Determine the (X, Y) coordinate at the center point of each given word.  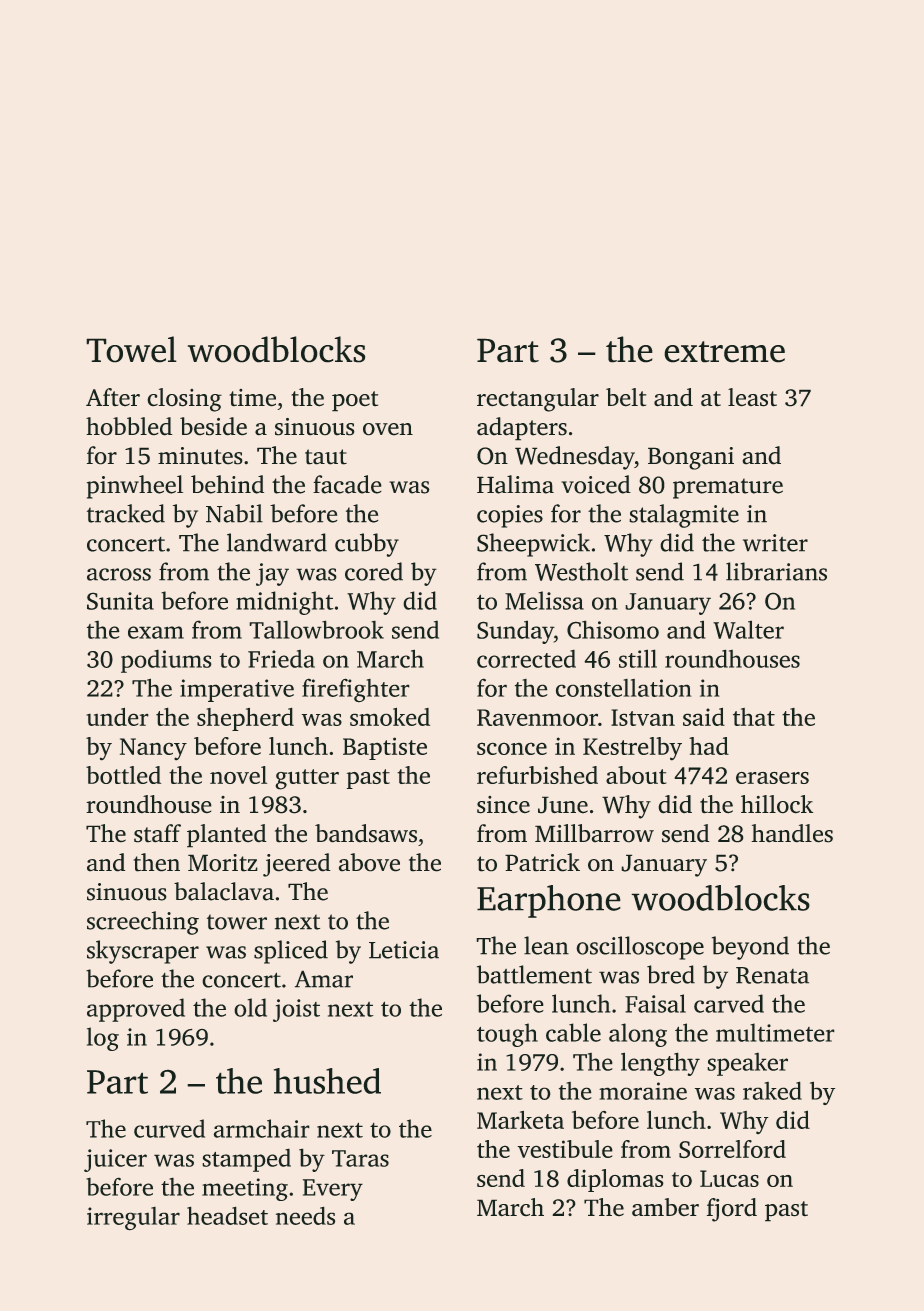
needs (305, 1215)
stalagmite (684, 516)
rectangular (538, 400)
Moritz (223, 863)
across (119, 574)
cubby (367, 545)
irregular (133, 1218)
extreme (724, 352)
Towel (131, 349)
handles (792, 833)
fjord (732, 1210)
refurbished (537, 775)
